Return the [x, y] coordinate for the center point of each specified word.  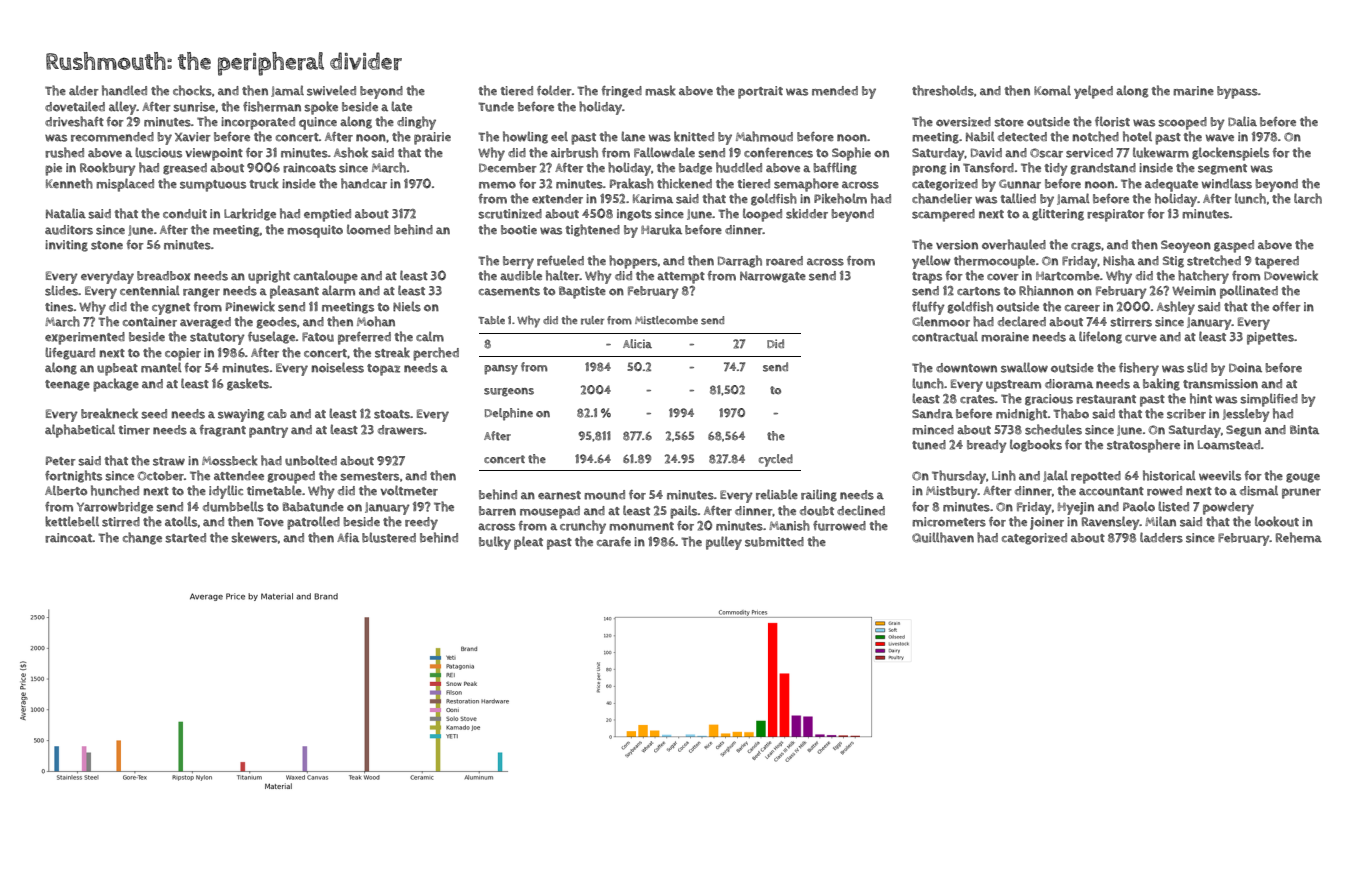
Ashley [1176, 308]
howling [525, 137]
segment [1222, 169]
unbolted [311, 460]
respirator [1116, 215]
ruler [592, 320]
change [142, 538]
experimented [85, 338]
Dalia [1242, 121]
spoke [321, 108]
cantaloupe [326, 277]
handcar [364, 183]
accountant [1111, 491]
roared [784, 261]
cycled [776, 460]
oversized [963, 122]
